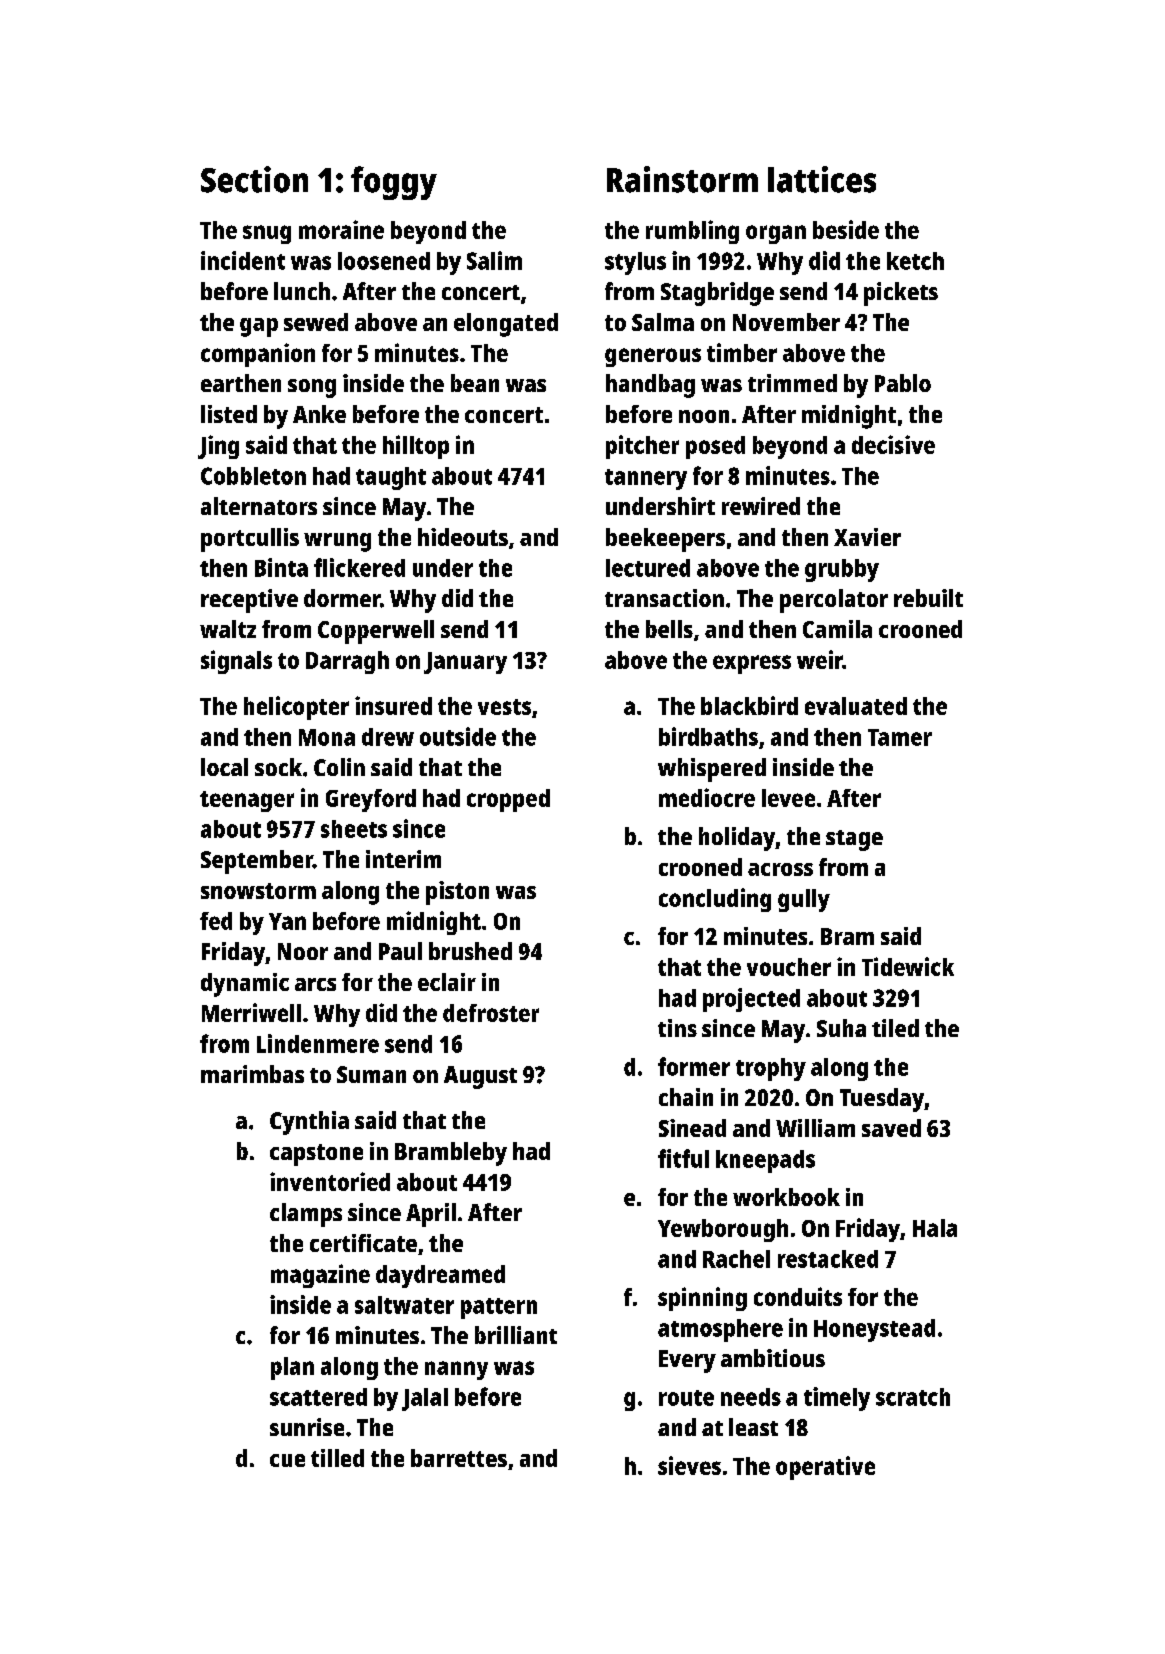 The height and width of the screenshot is (1654, 1165). Describe the element at coordinates (459, 1458) in the screenshot. I see `barrettes` at that location.
